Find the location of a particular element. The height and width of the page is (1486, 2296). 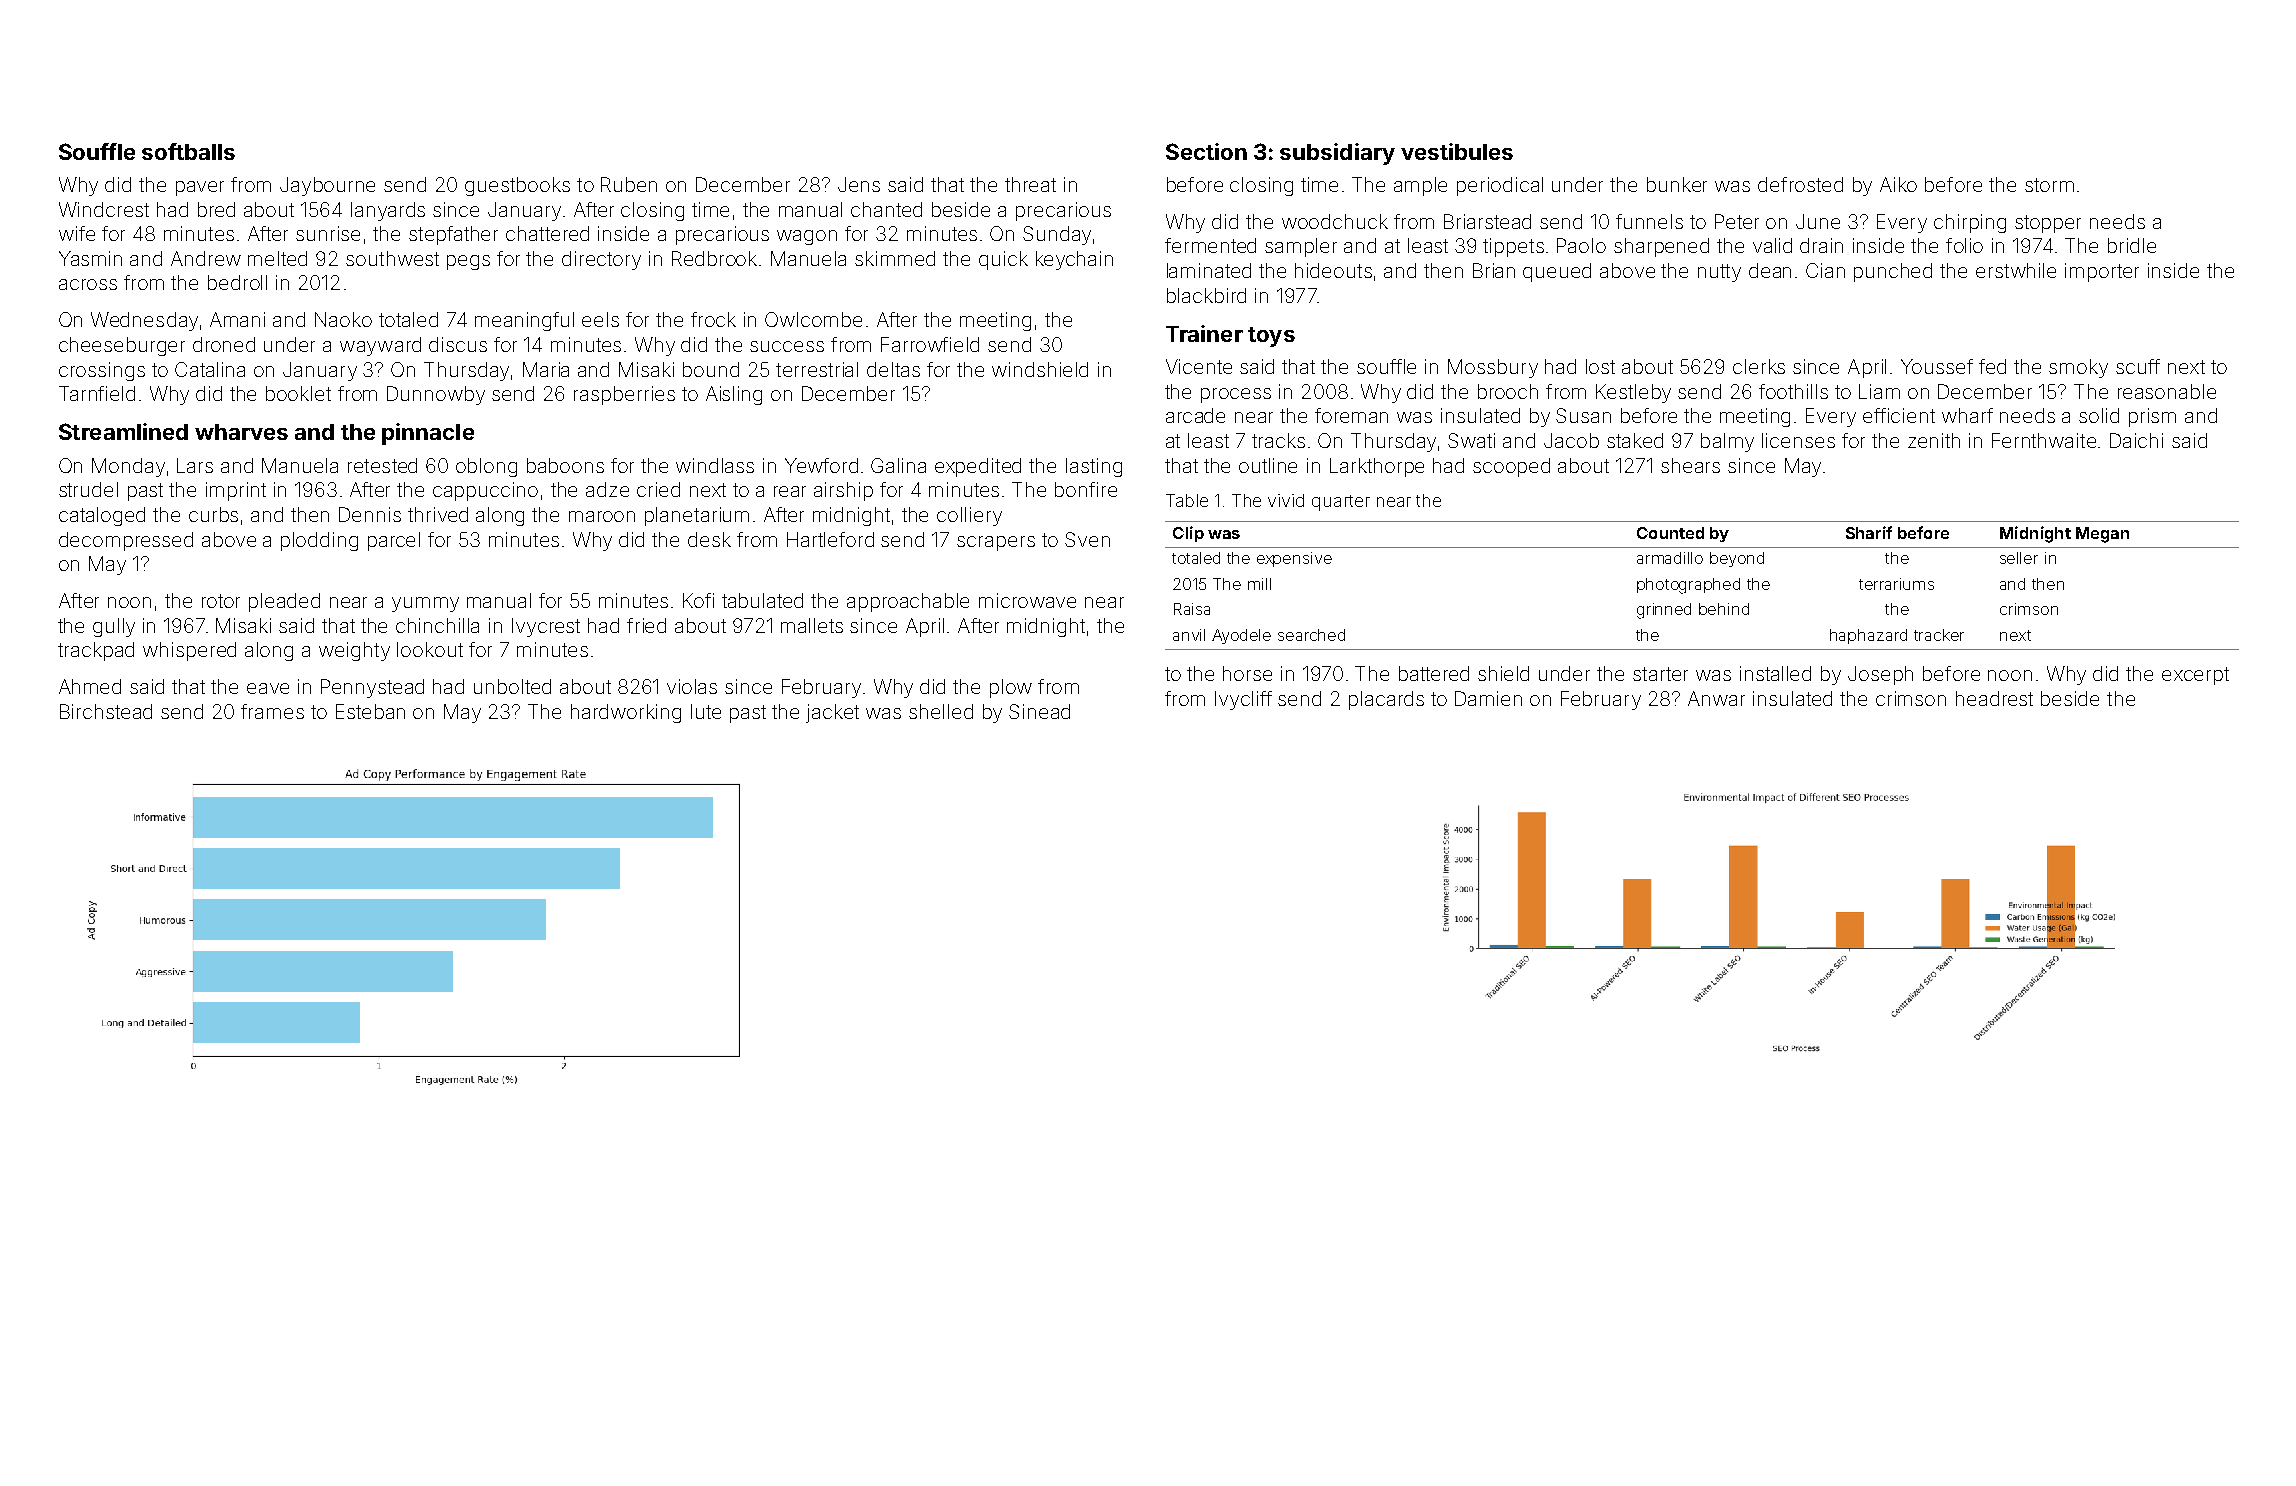

Esteban is located at coordinates (370, 711).
